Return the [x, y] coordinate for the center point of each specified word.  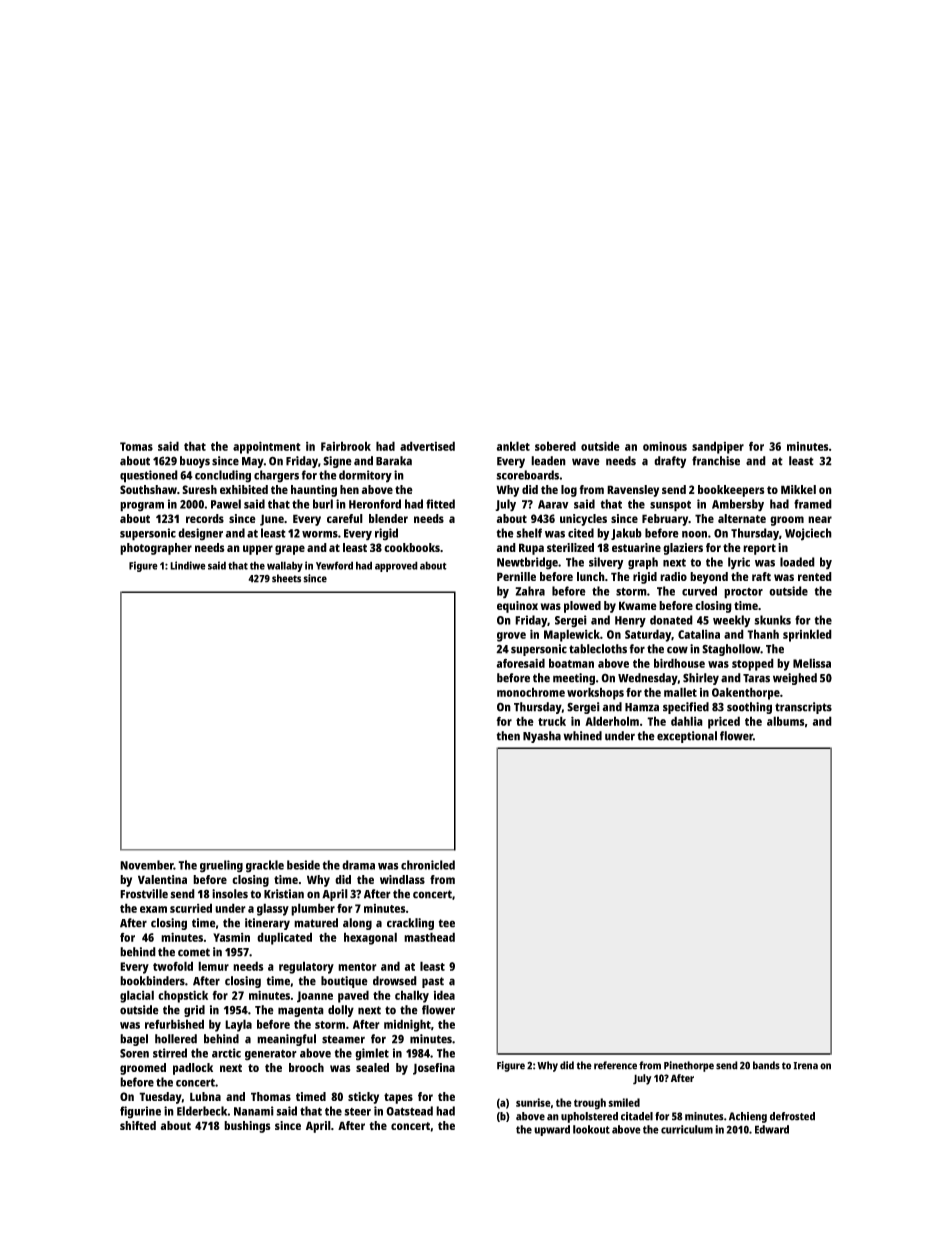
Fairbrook [346, 446]
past [433, 982]
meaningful [286, 1040]
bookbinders [152, 981]
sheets [286, 578]
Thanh [763, 634]
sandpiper [718, 447]
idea [444, 995]
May [253, 462]
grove [511, 637]
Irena [805, 1066]
